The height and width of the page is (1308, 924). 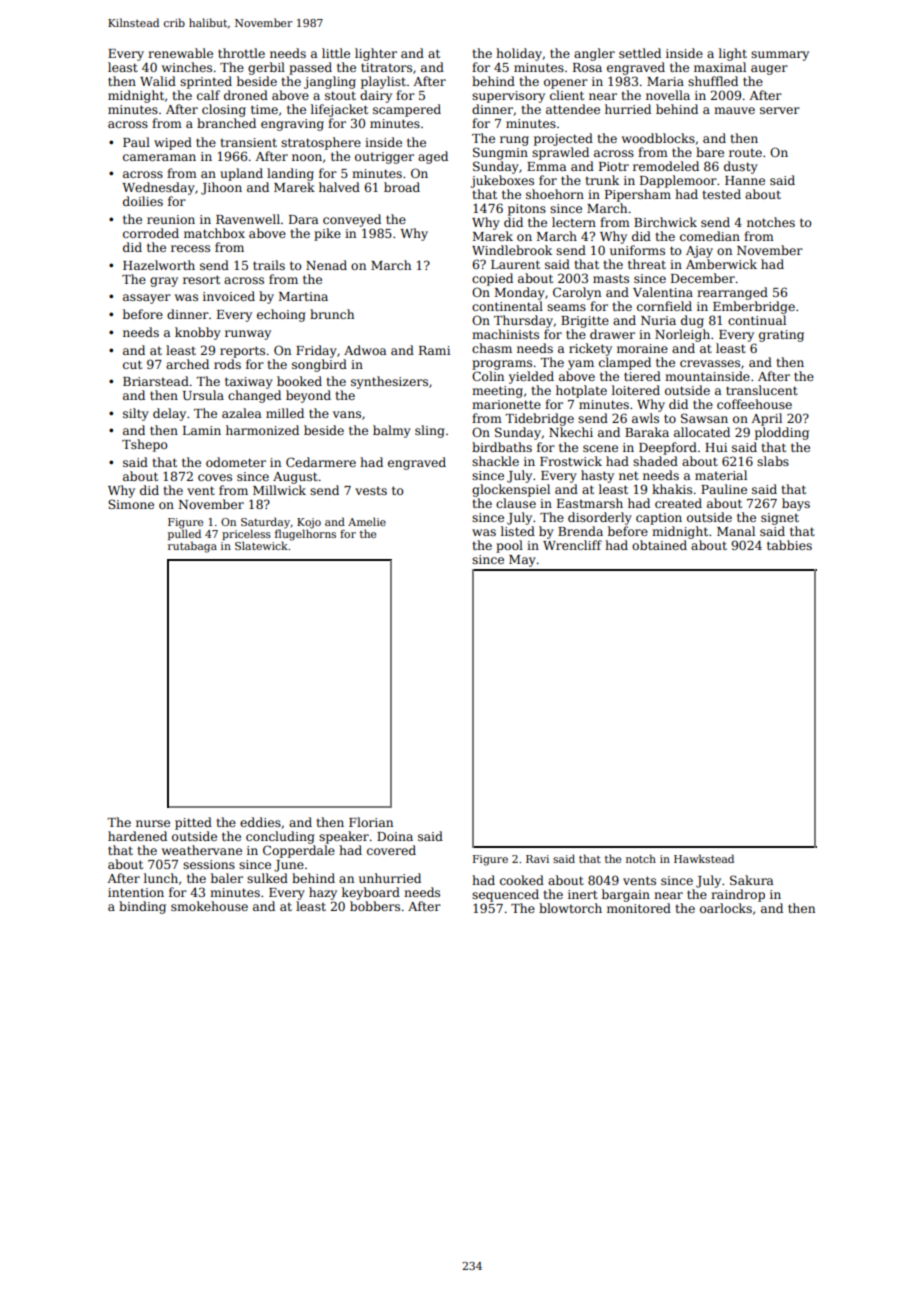 I want to click on bargain, so click(x=626, y=895).
